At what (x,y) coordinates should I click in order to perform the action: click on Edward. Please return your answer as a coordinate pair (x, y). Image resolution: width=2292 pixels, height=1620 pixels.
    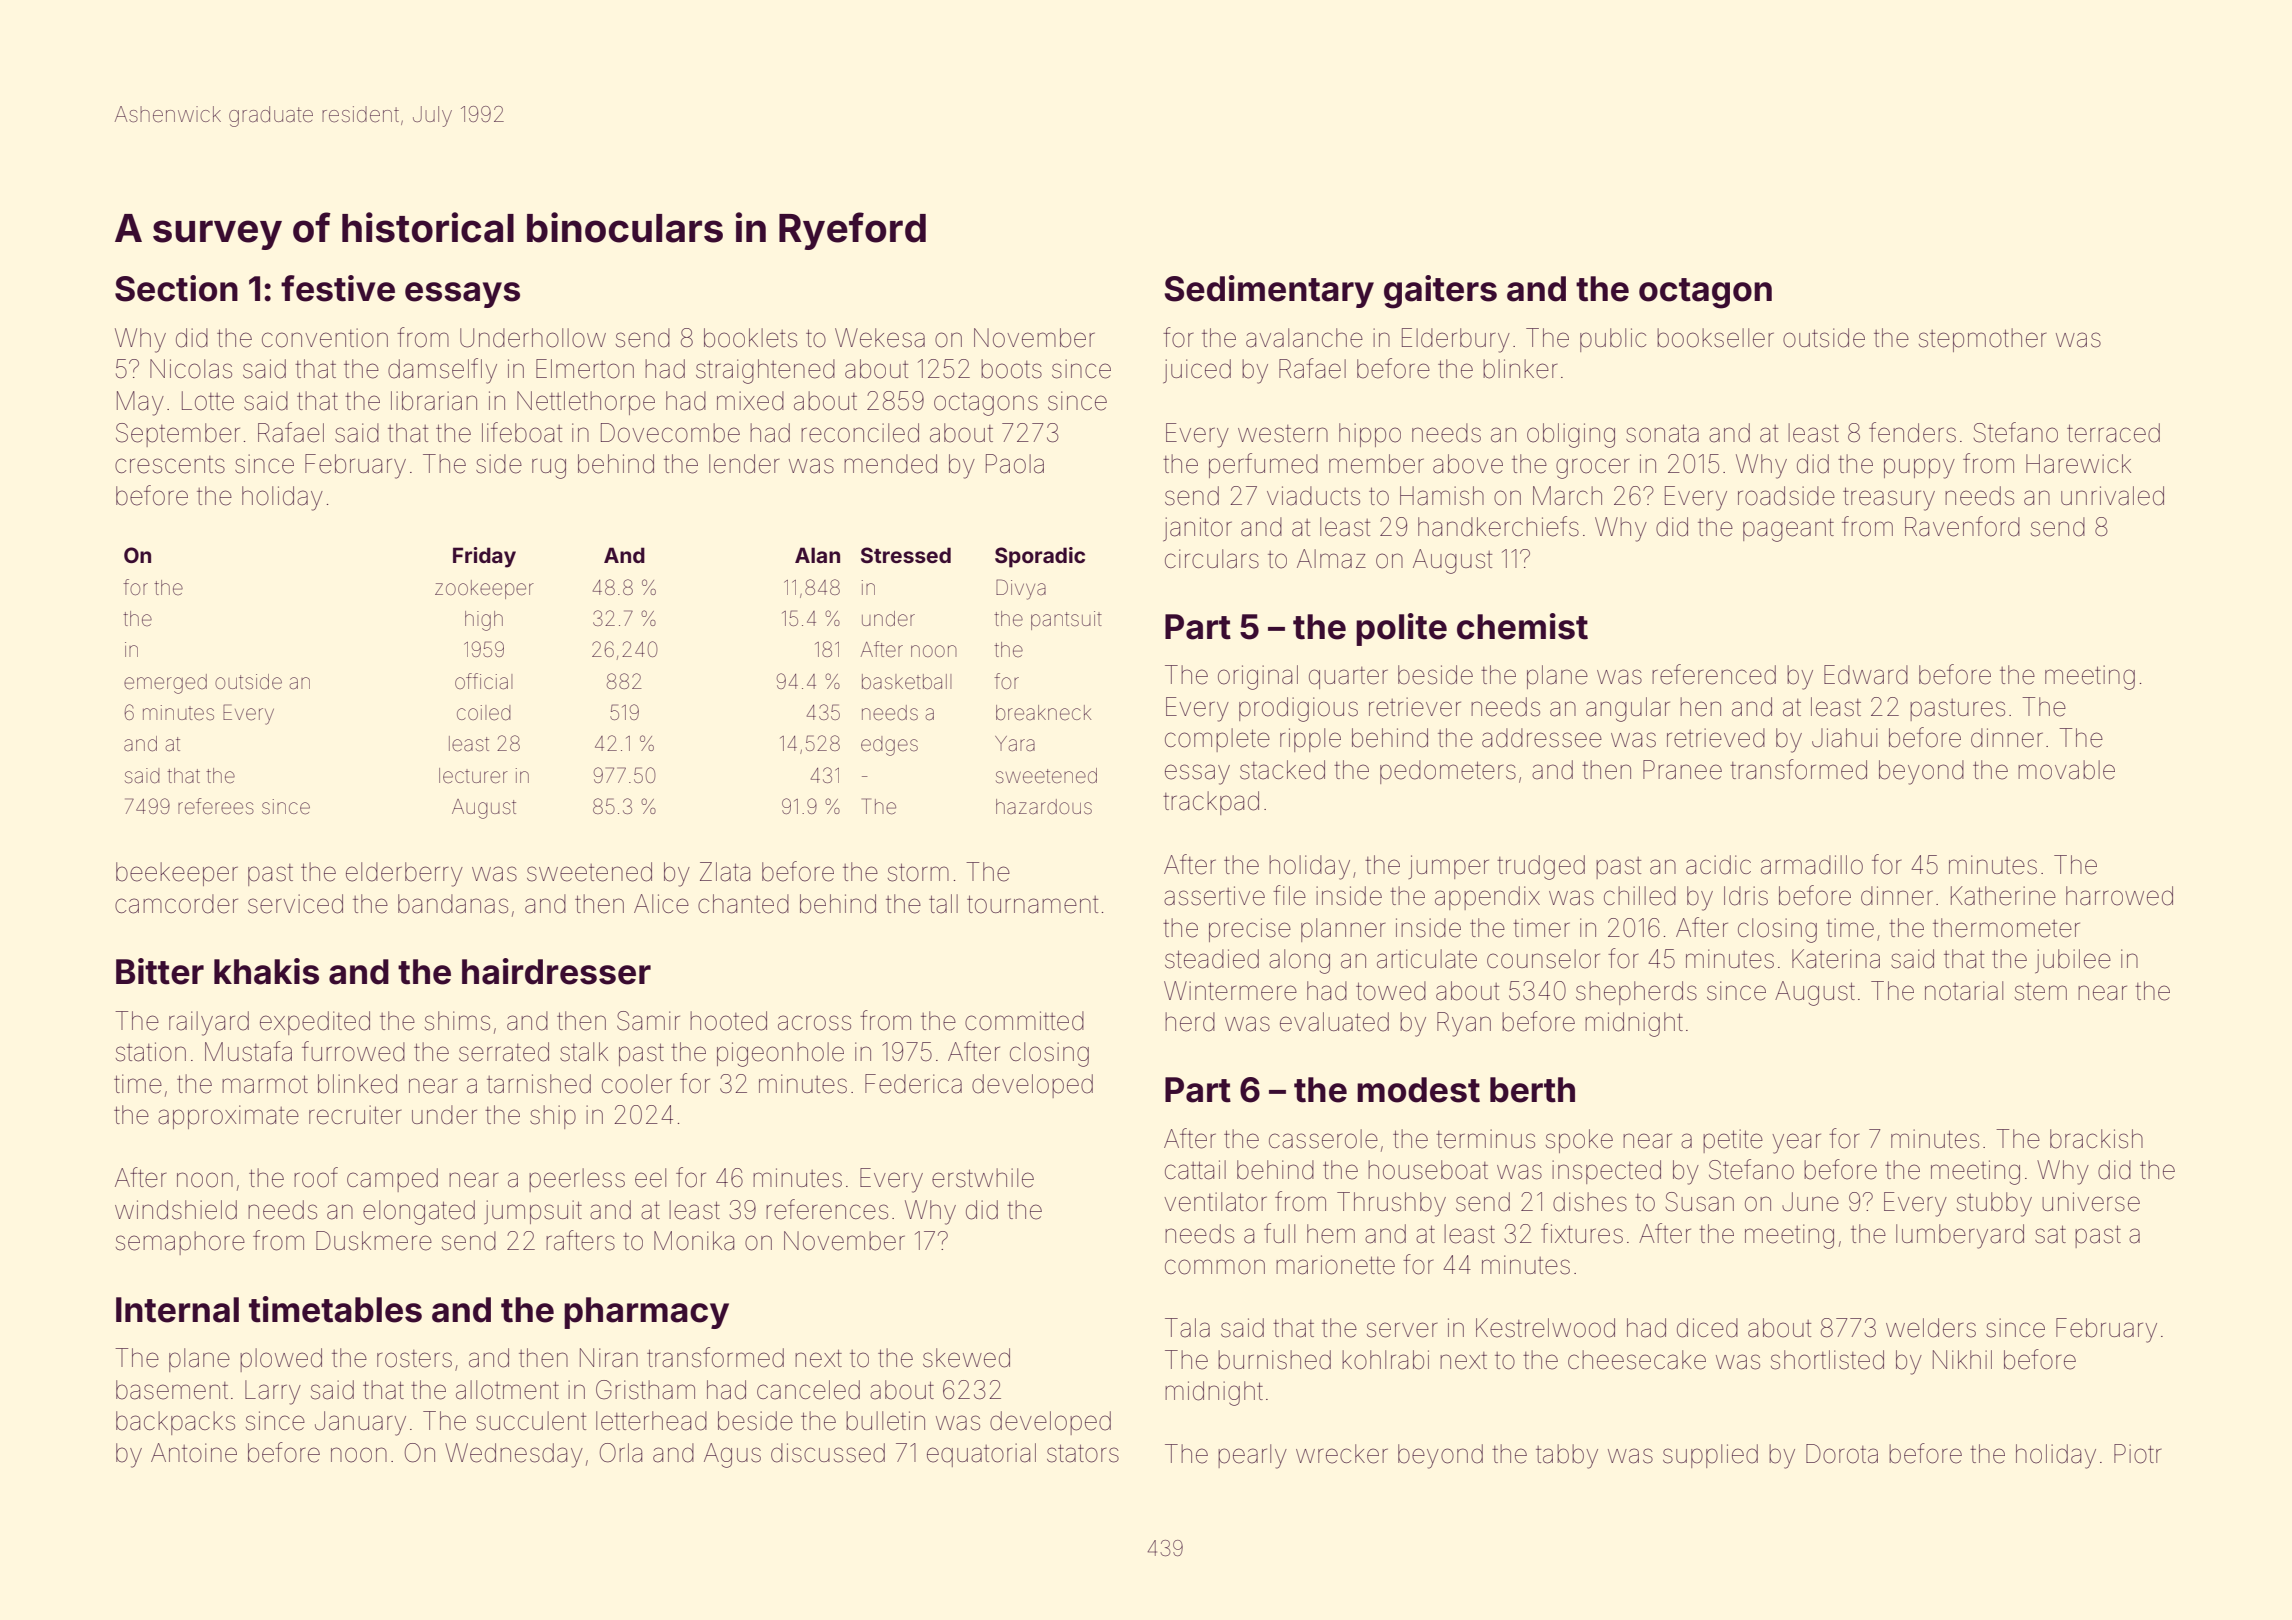
    Looking at the image, I should click on (1866, 675).
